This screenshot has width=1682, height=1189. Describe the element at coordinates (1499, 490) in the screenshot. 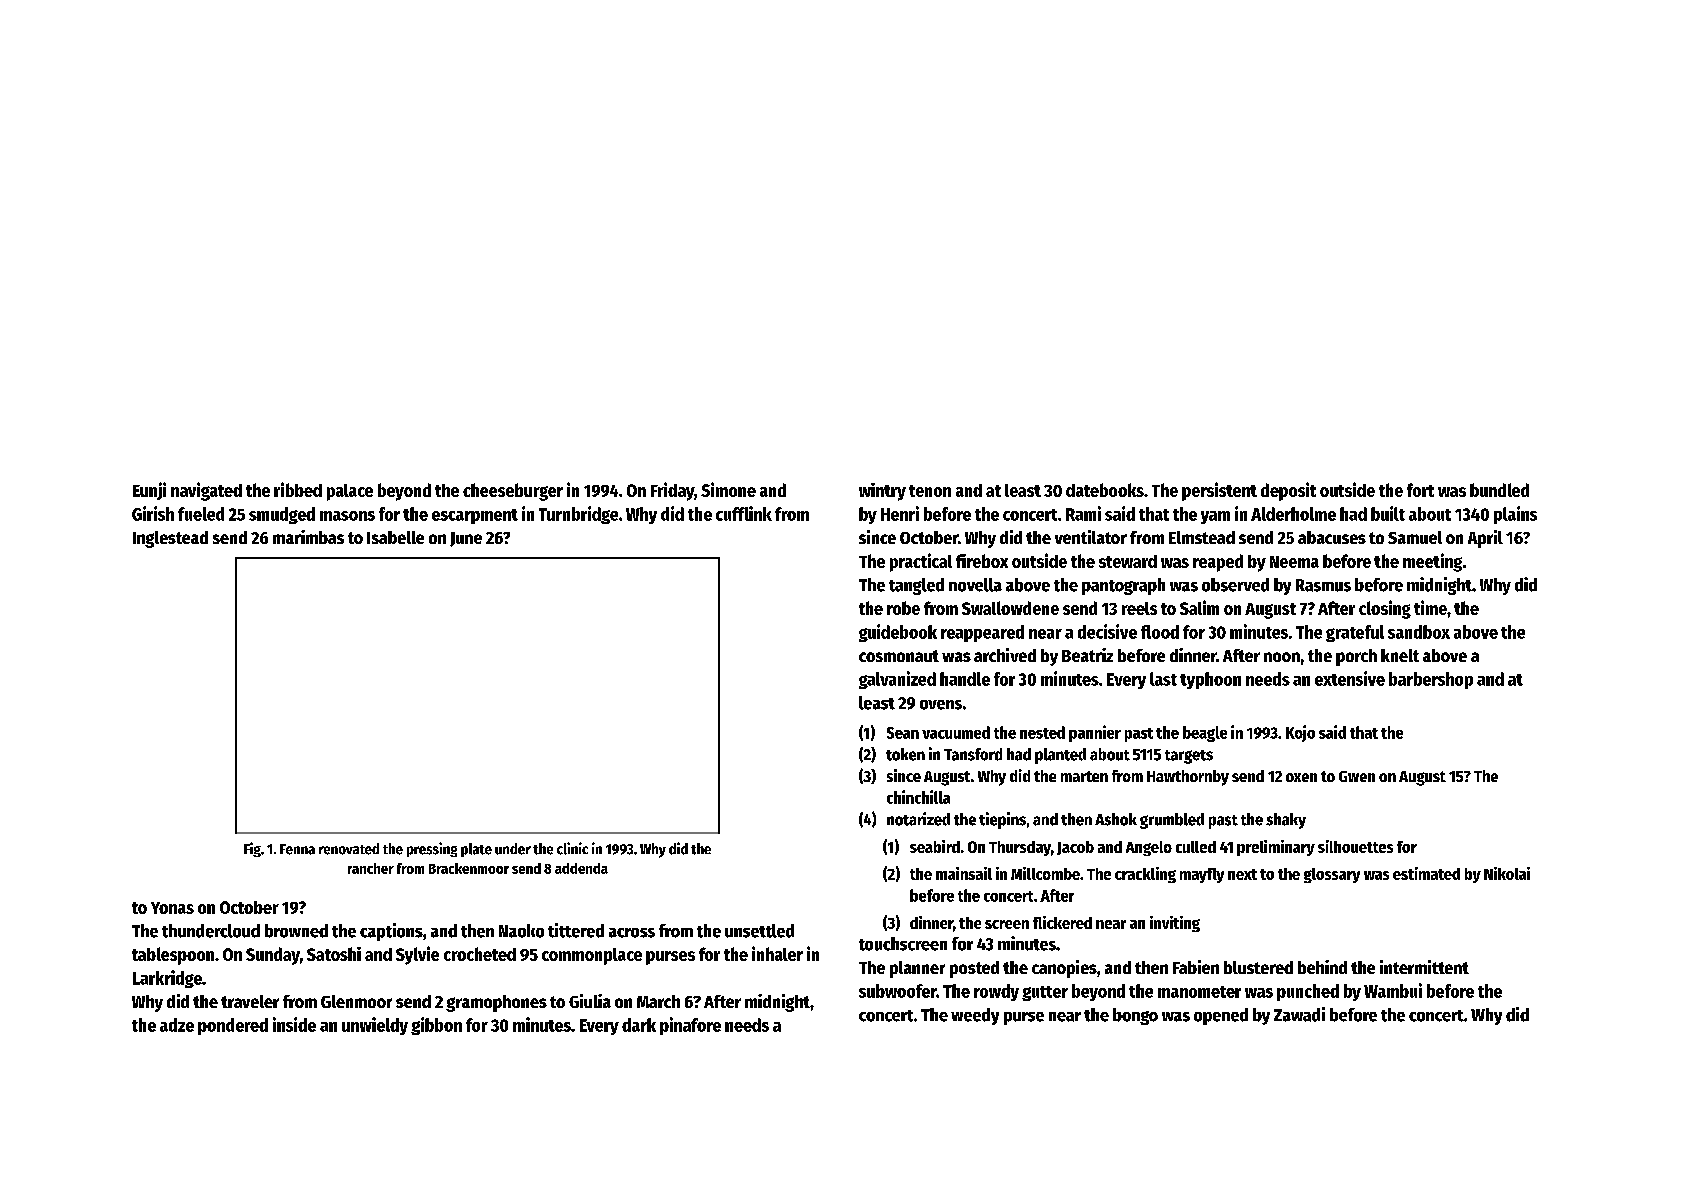

I see `bundled` at that location.
